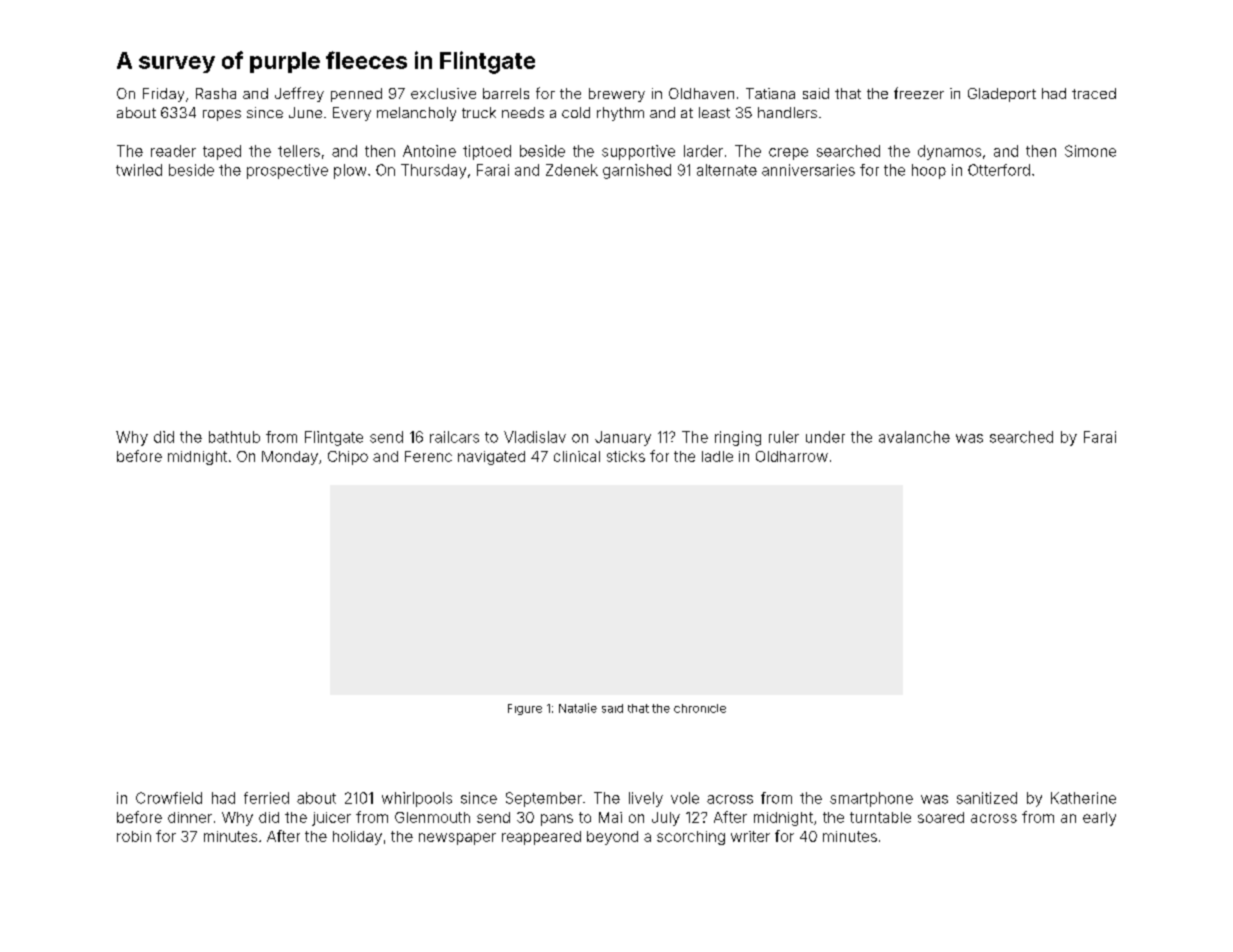 The height and width of the image is (952, 1233). Describe the element at coordinates (287, 171) in the image. I see `prospective` at that location.
